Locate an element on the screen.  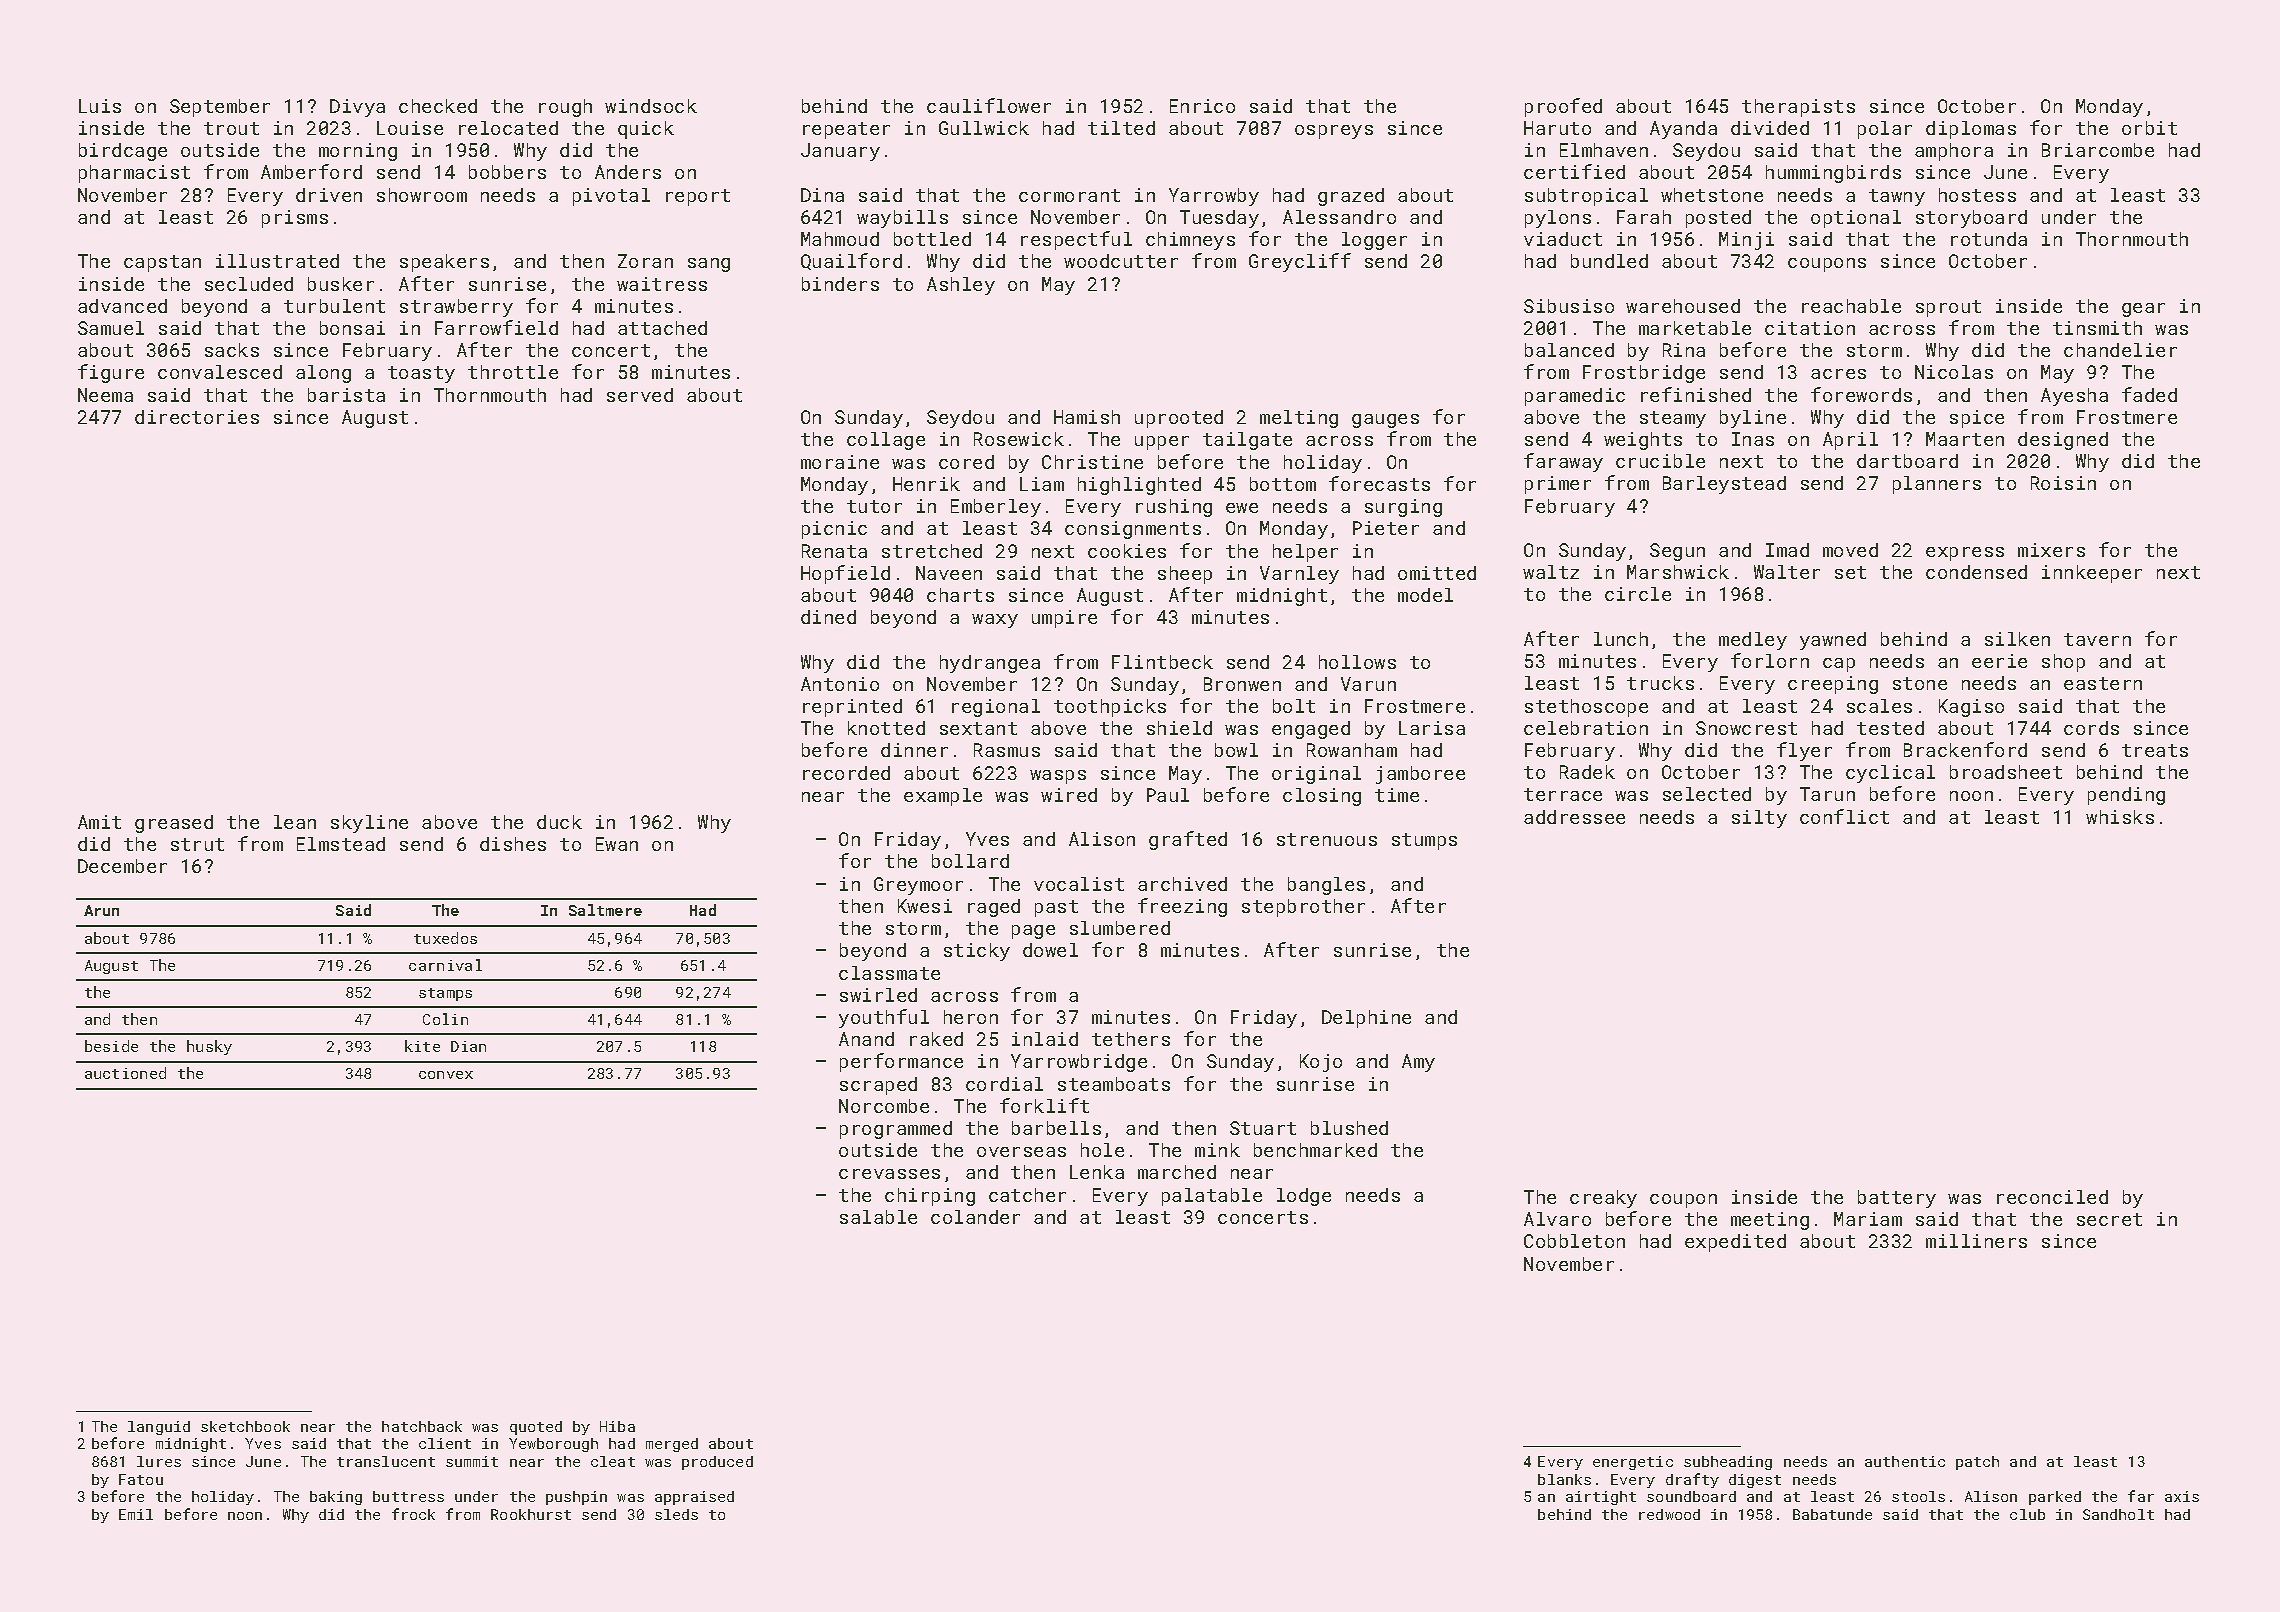
crevasses is located at coordinates (889, 1174).
